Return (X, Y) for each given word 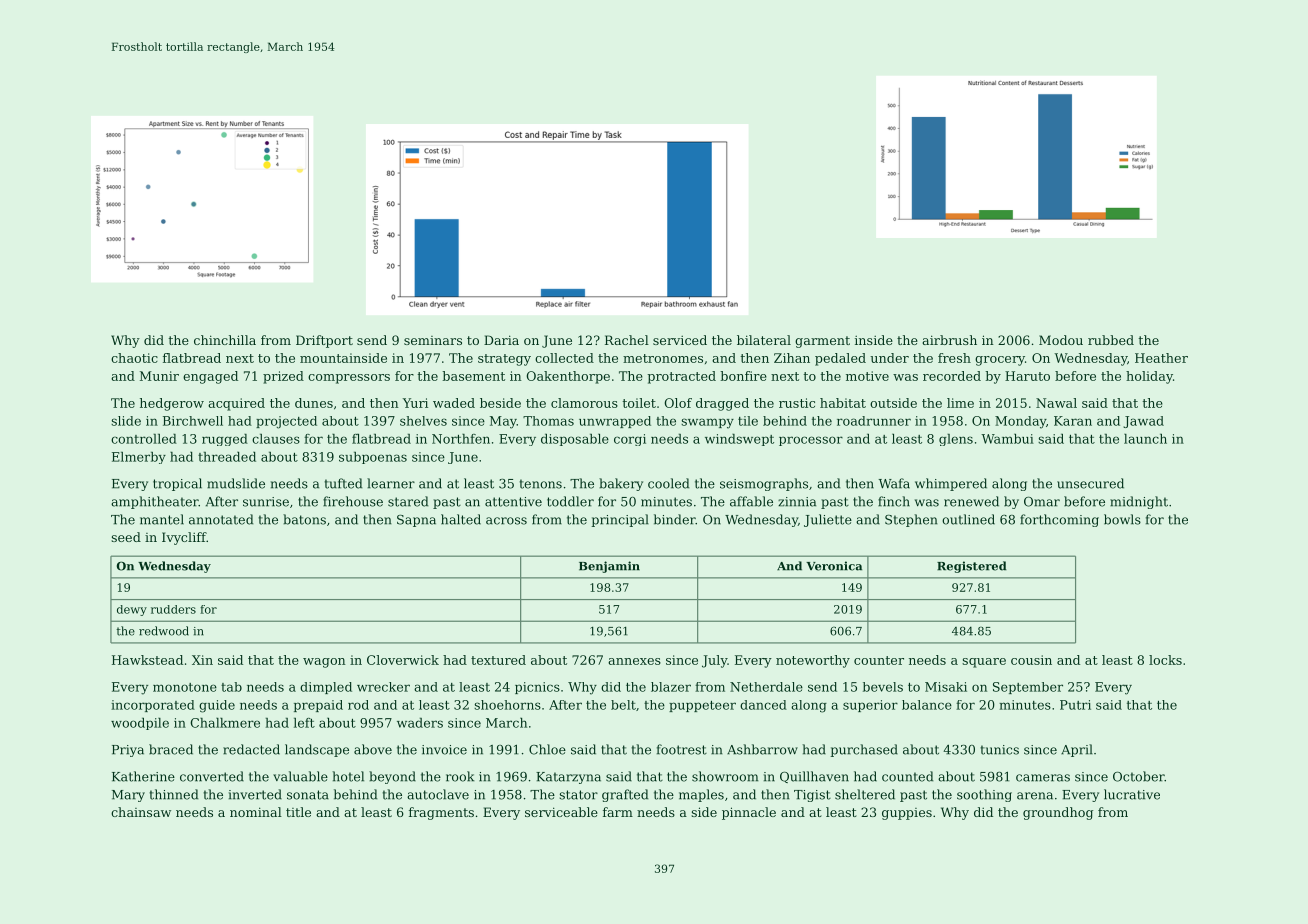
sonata (308, 795)
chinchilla (225, 340)
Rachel (627, 340)
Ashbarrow (762, 749)
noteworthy (813, 661)
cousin (1031, 660)
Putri (1075, 705)
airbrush (949, 340)
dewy (132, 610)
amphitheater (155, 502)
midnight (1139, 502)
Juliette (828, 520)
